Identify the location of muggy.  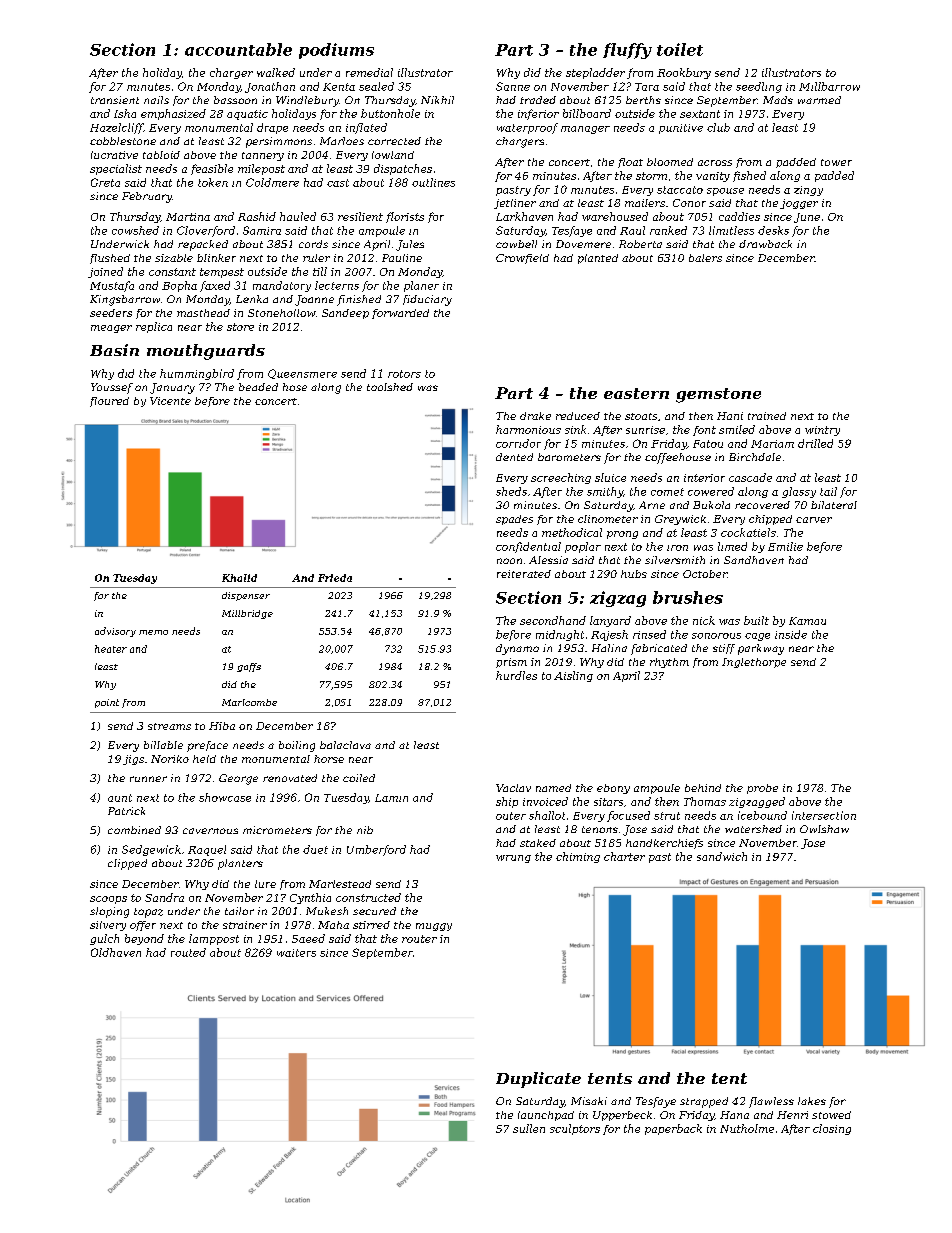
(434, 927).
